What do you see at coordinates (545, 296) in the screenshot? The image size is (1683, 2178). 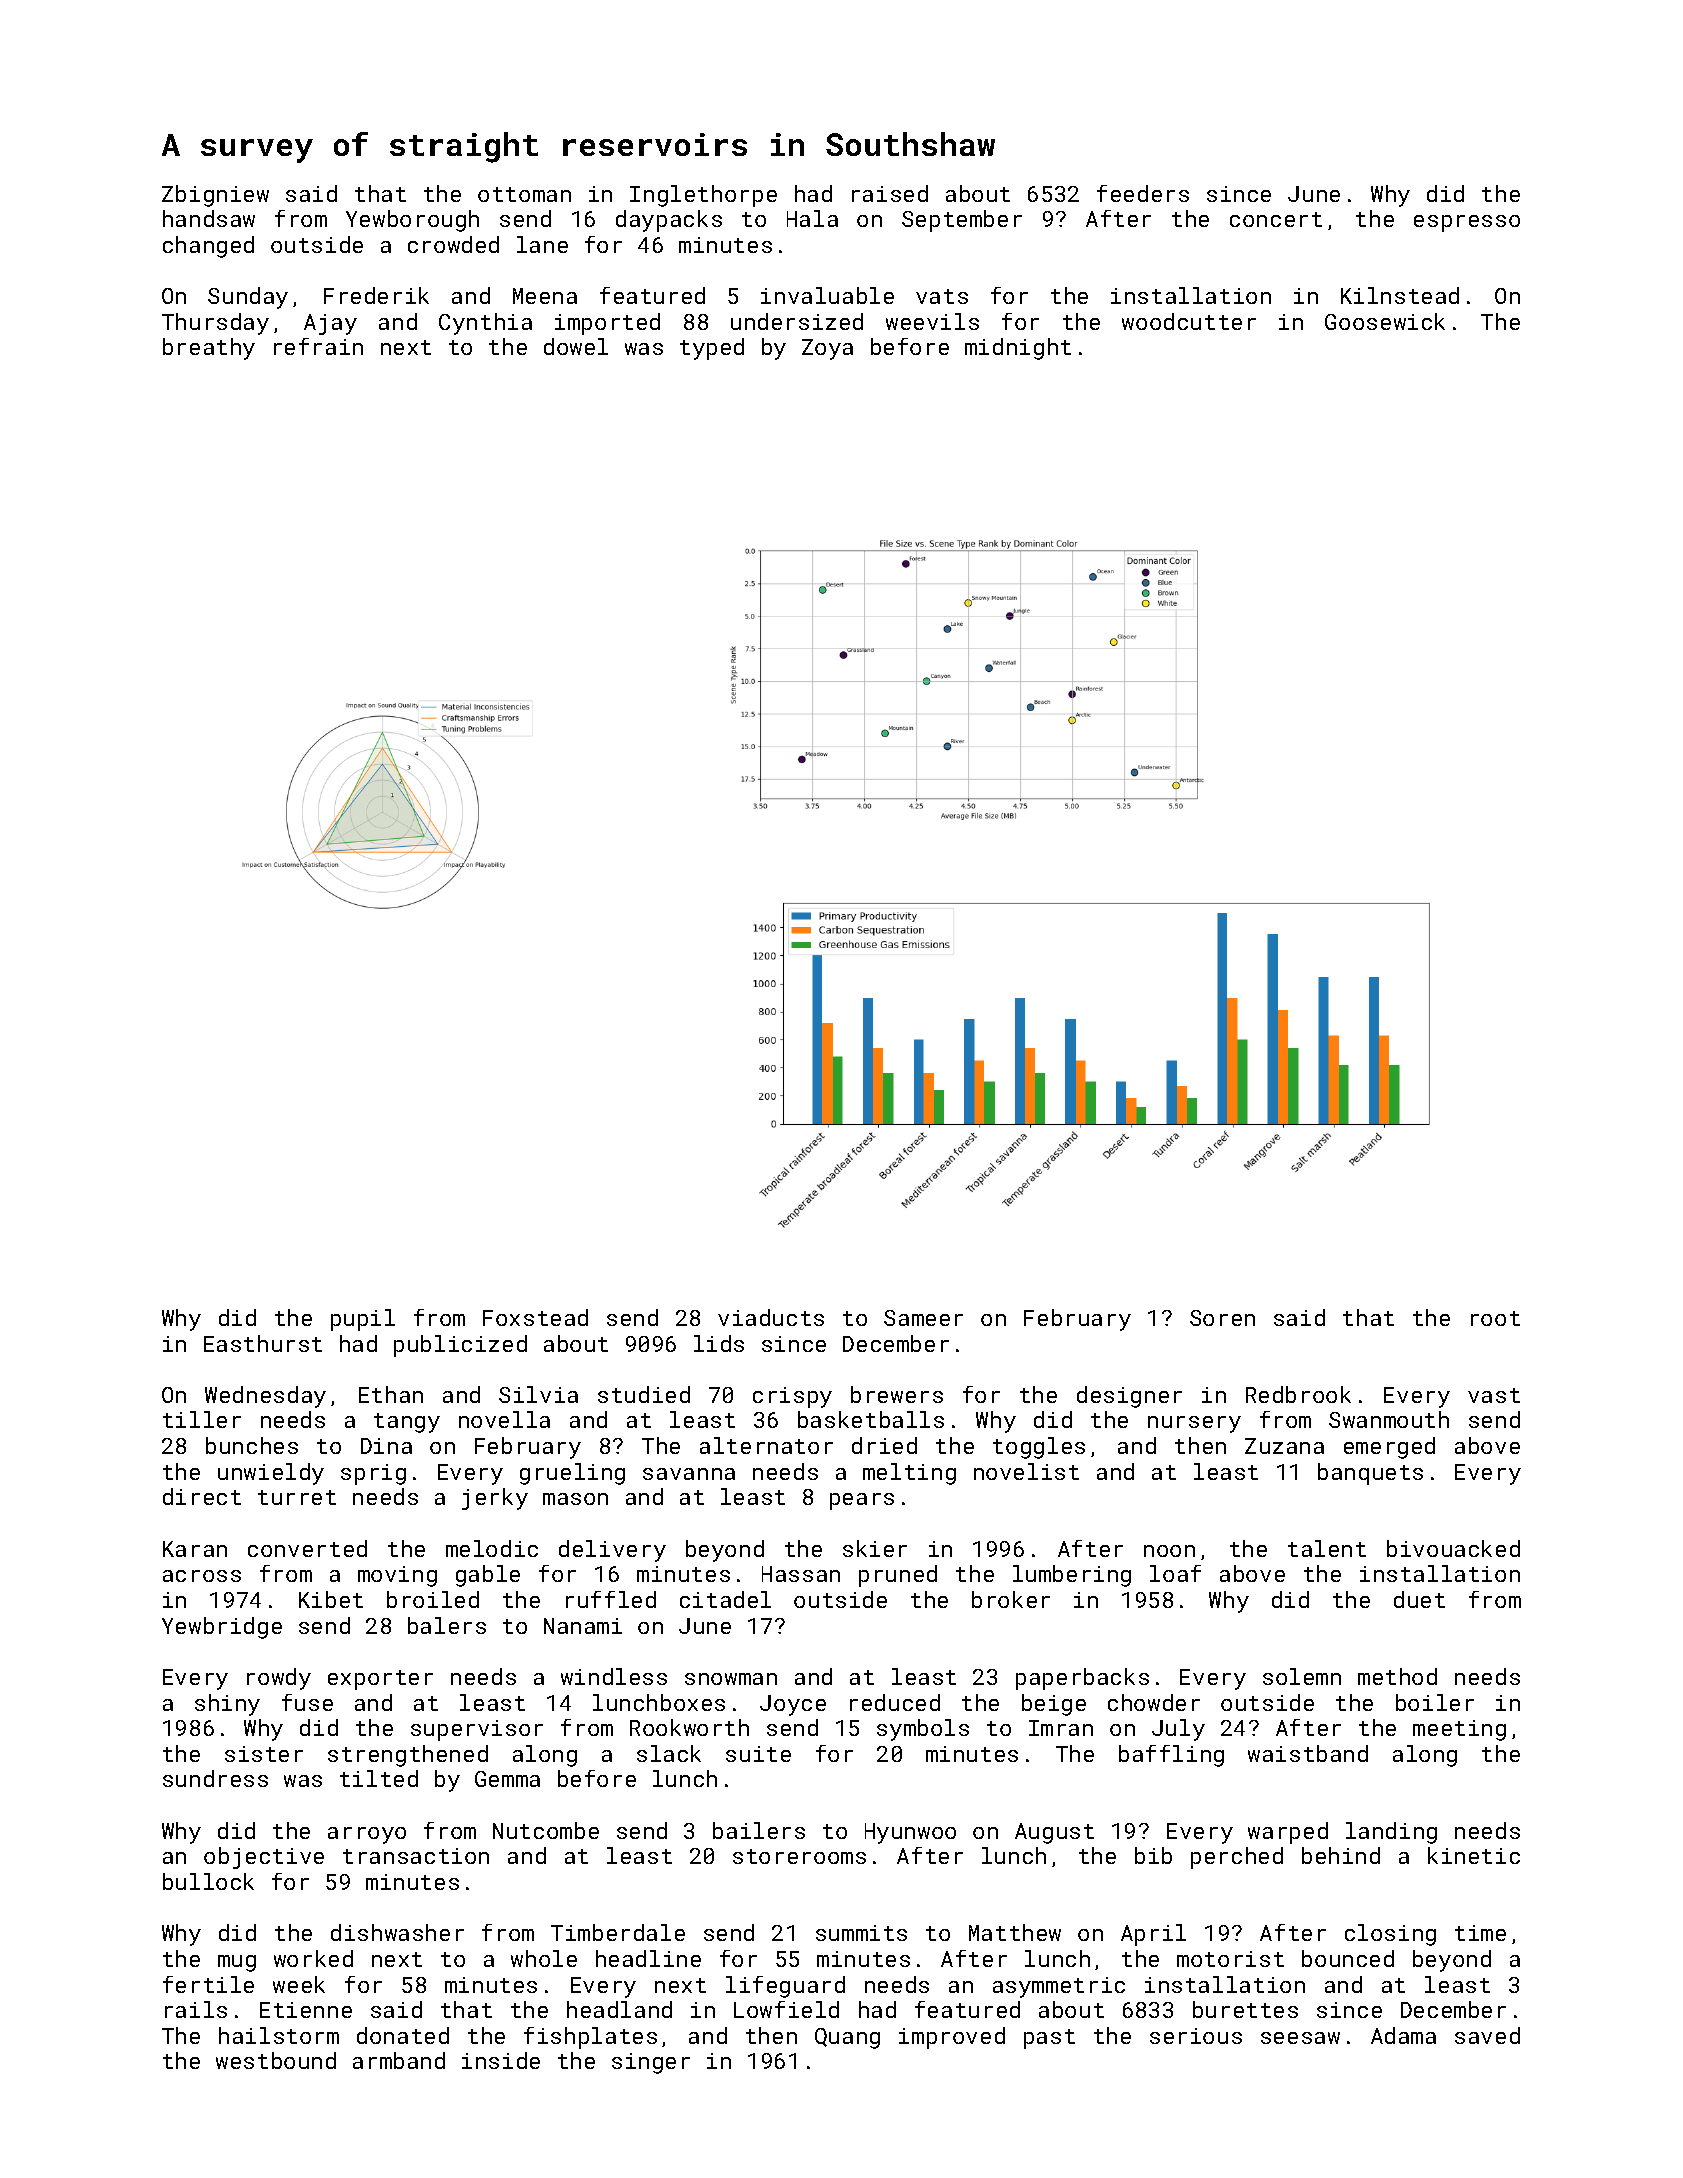 I see `Meena` at bounding box center [545, 296].
